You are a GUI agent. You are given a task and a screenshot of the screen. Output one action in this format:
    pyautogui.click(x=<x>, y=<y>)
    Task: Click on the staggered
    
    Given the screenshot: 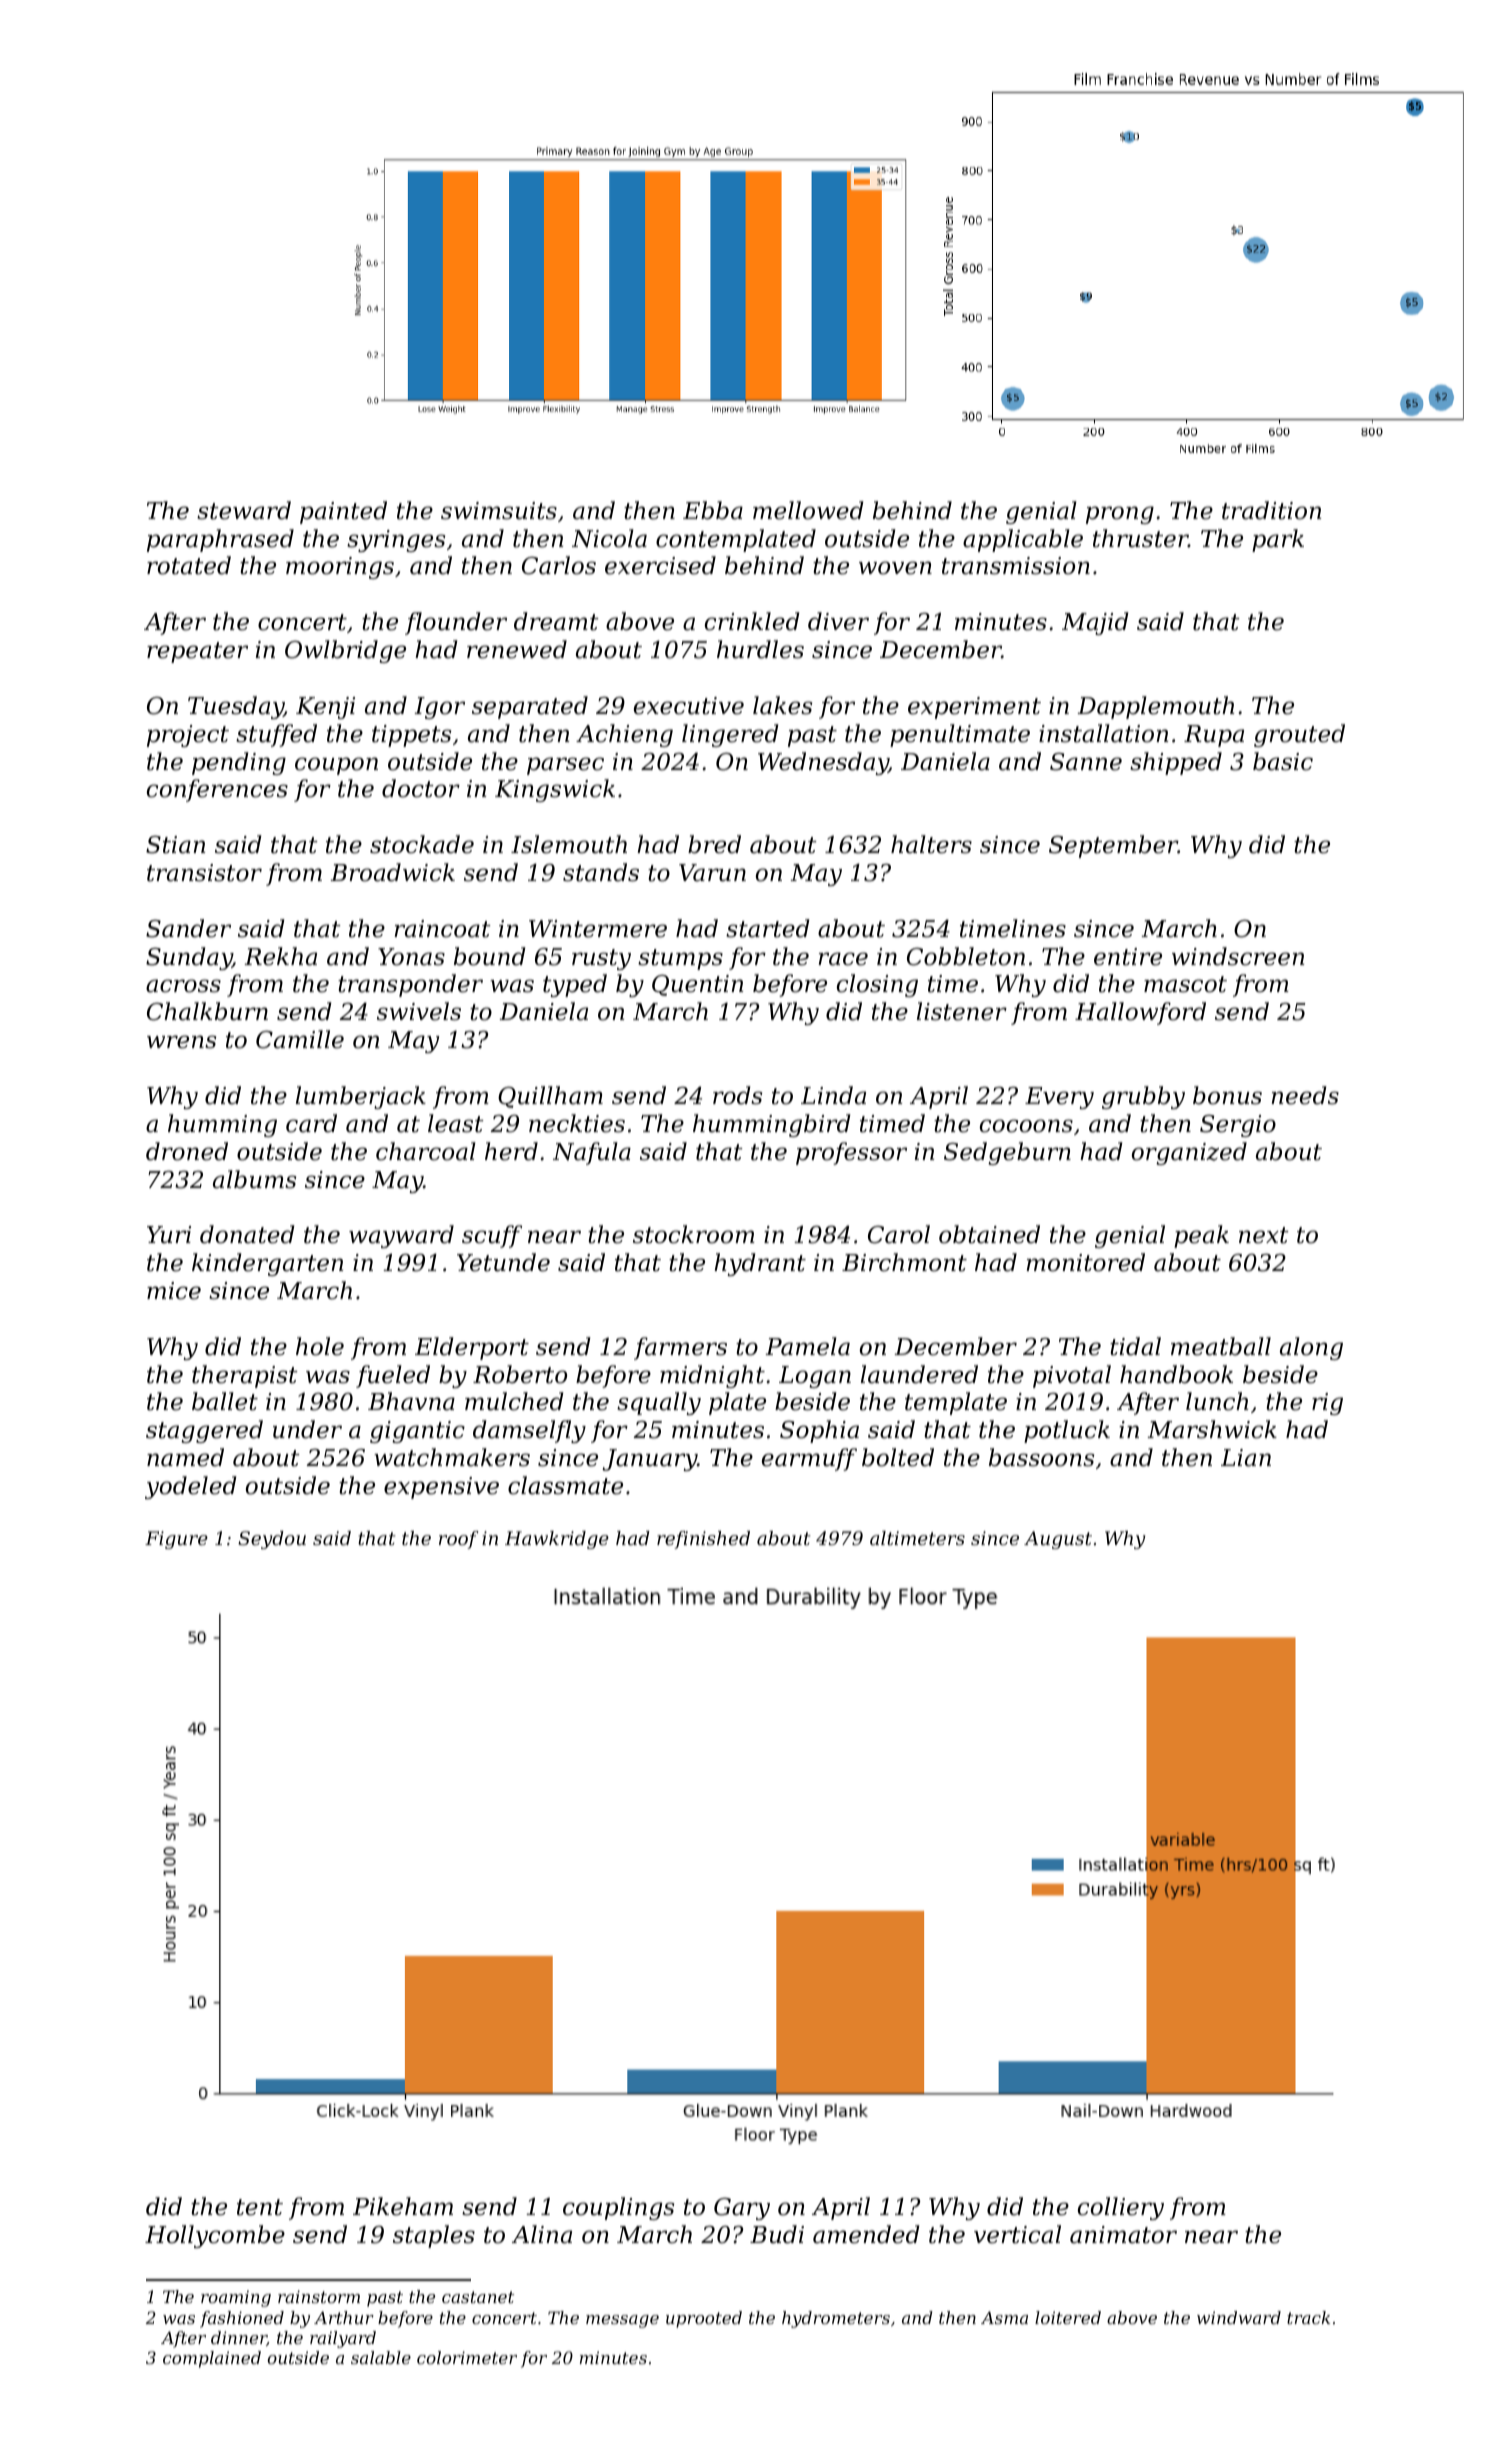 What is the action you would take?
    pyautogui.click(x=204, y=1431)
